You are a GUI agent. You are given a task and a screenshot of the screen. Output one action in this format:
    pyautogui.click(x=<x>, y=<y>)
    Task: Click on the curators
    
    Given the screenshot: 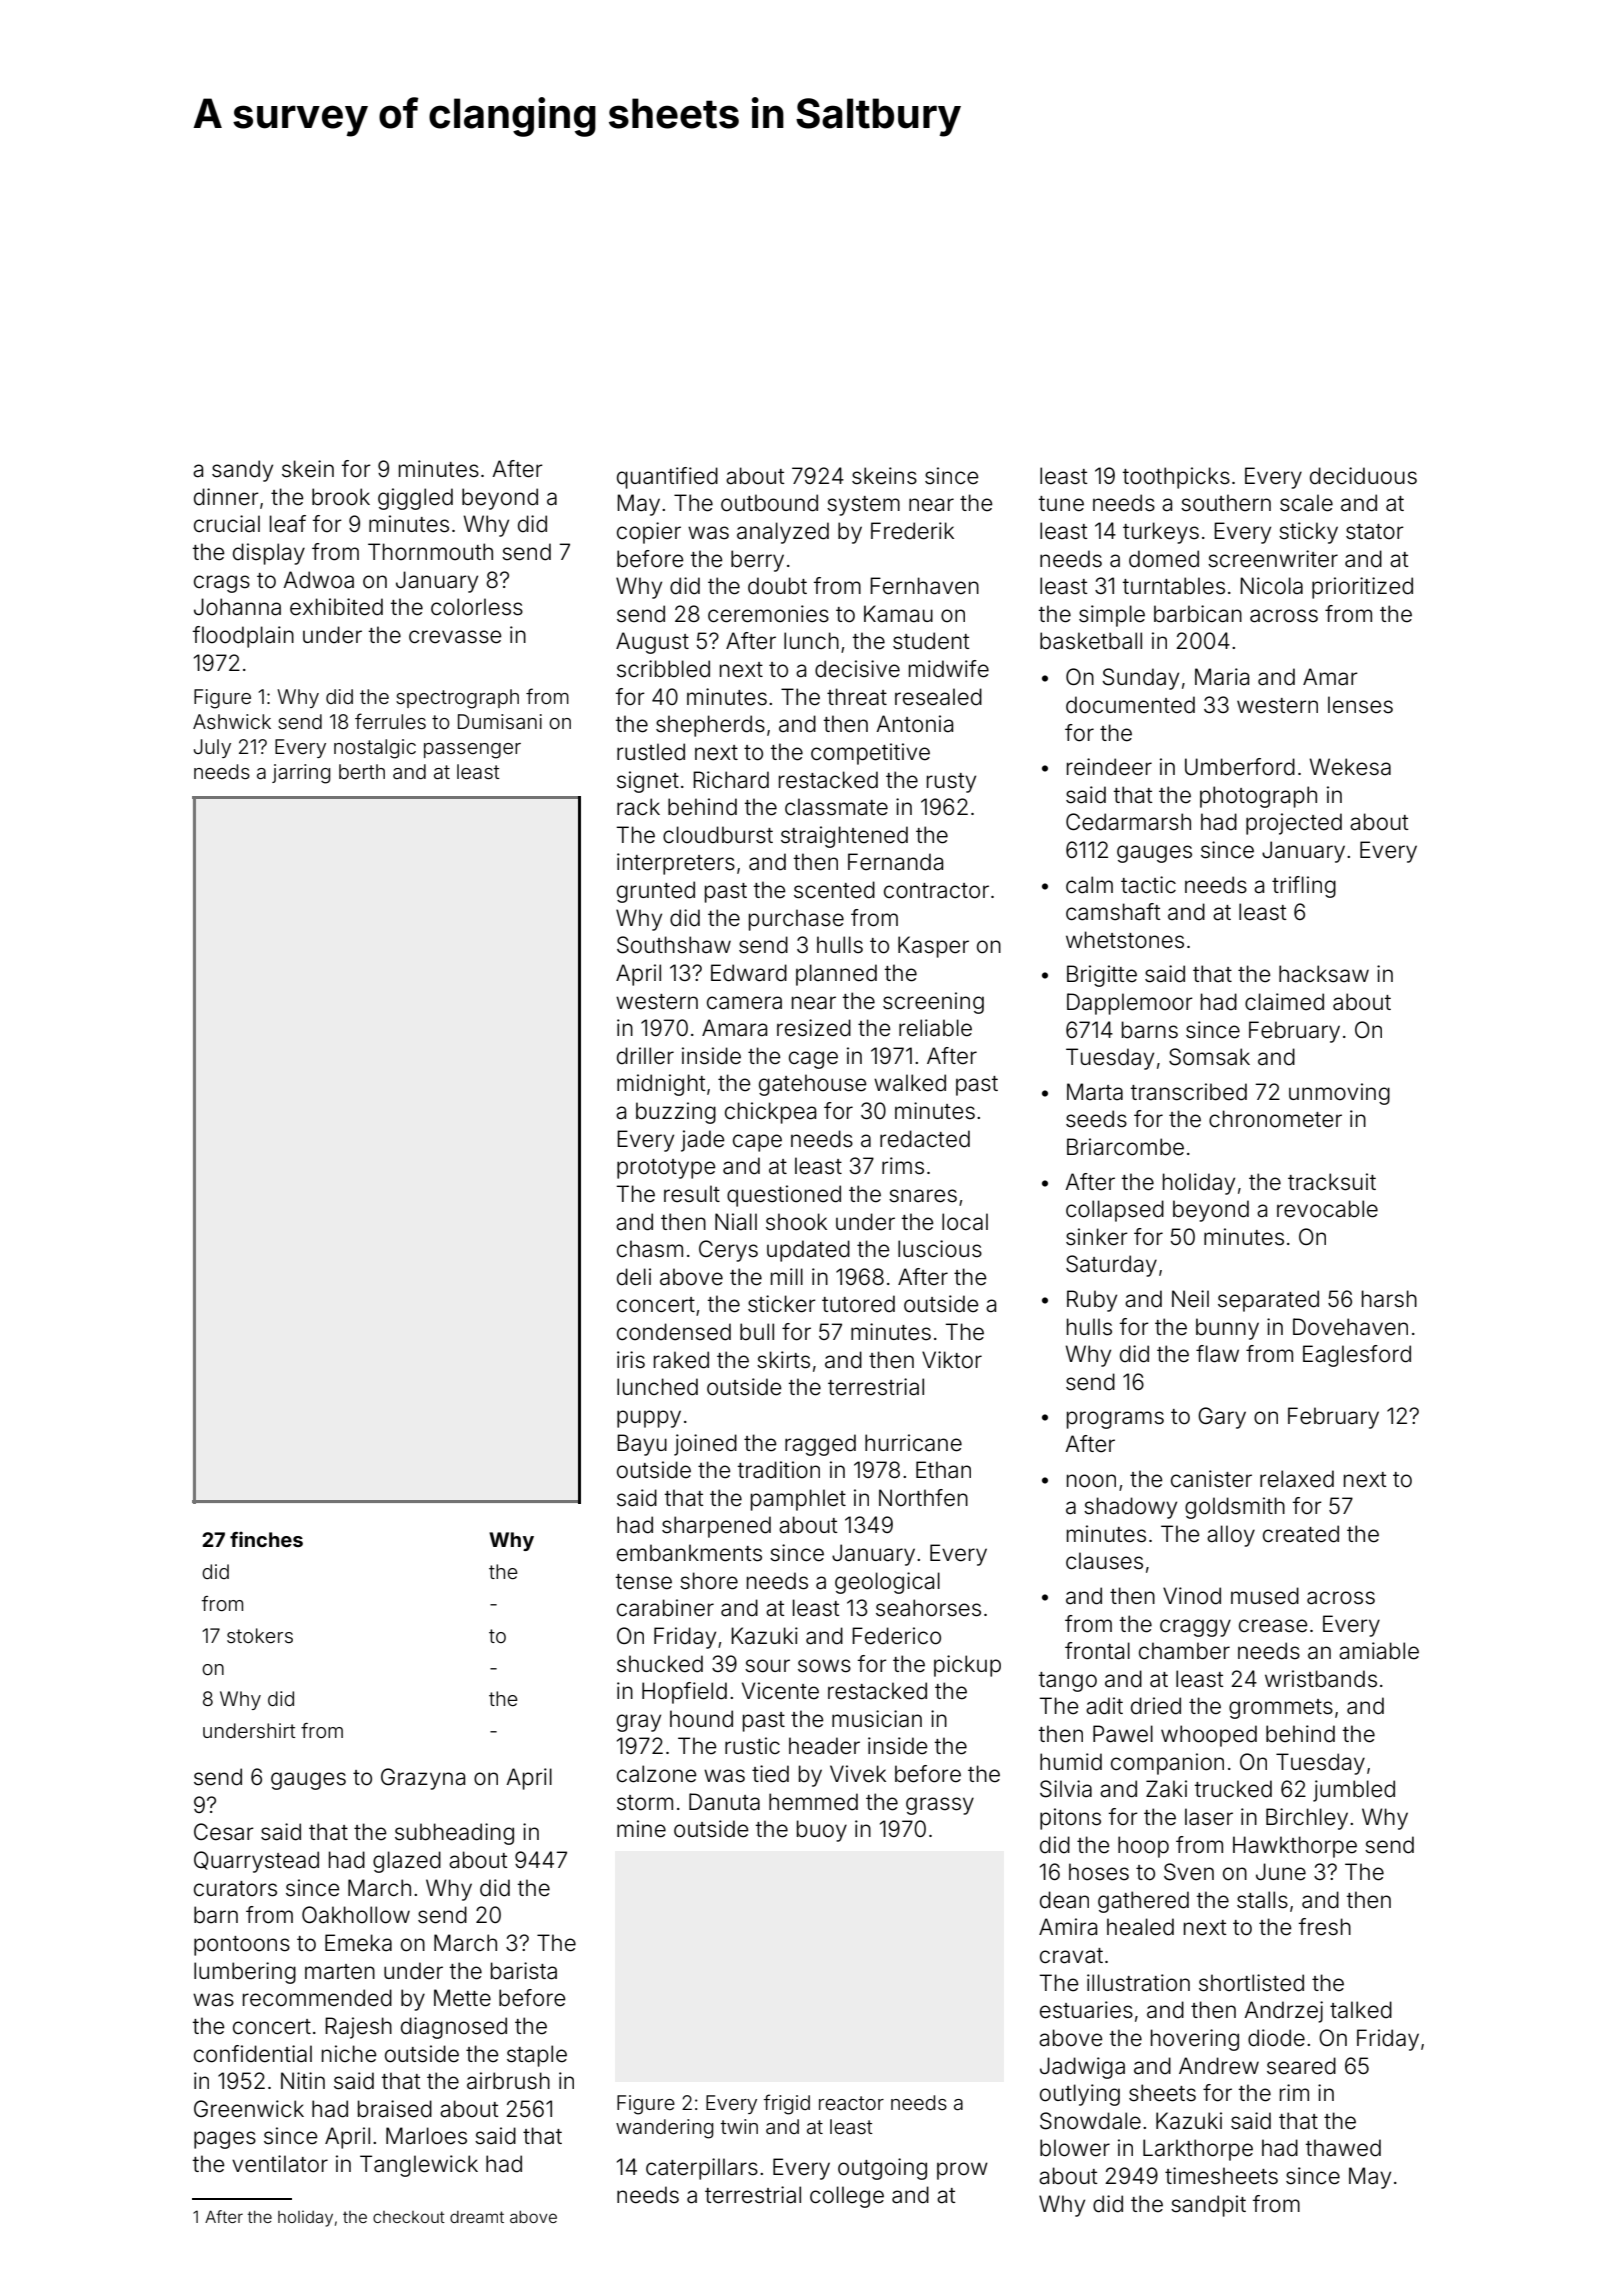 What is the action you would take?
    pyautogui.click(x=235, y=1889)
